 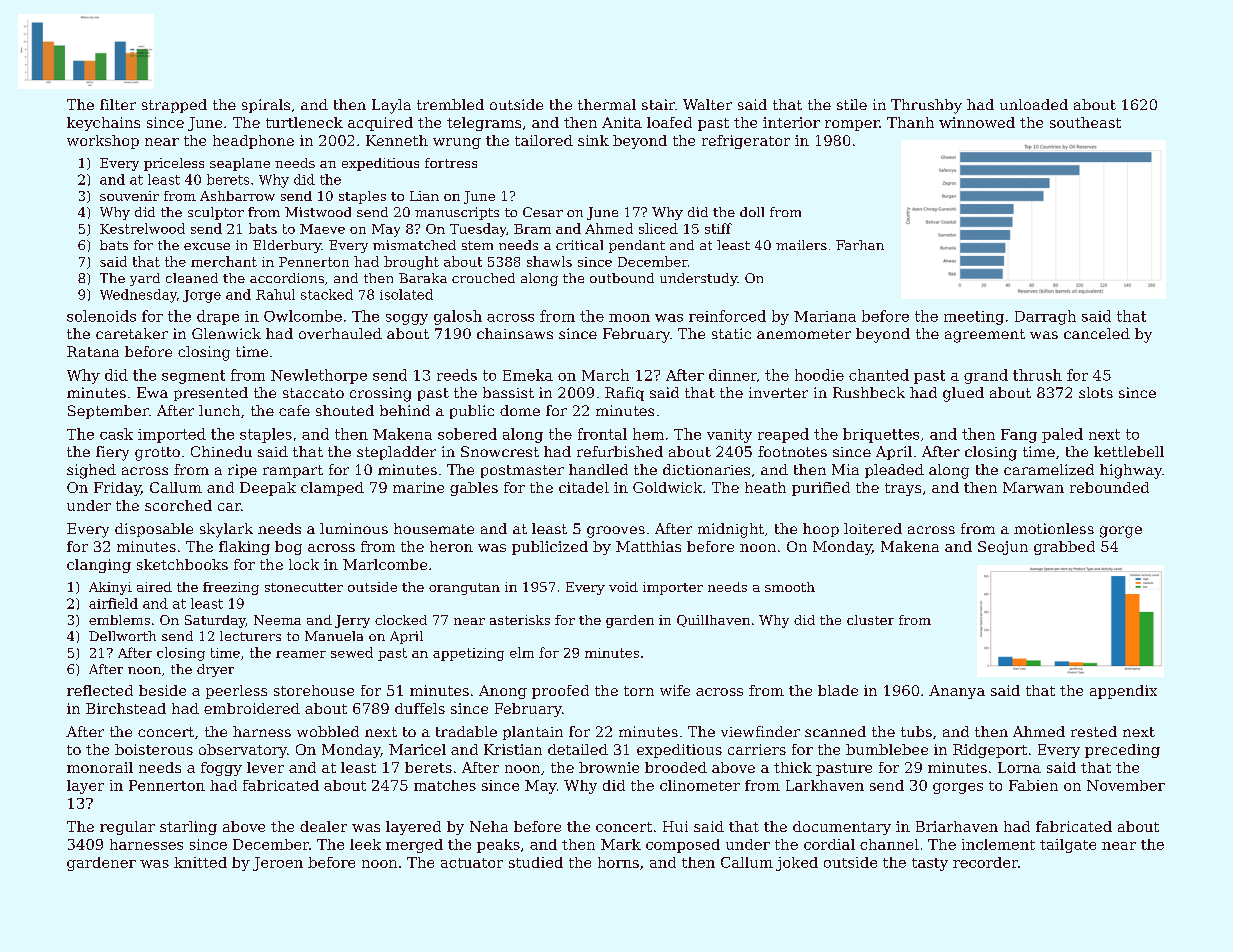 I want to click on Farhan, so click(x=860, y=245).
